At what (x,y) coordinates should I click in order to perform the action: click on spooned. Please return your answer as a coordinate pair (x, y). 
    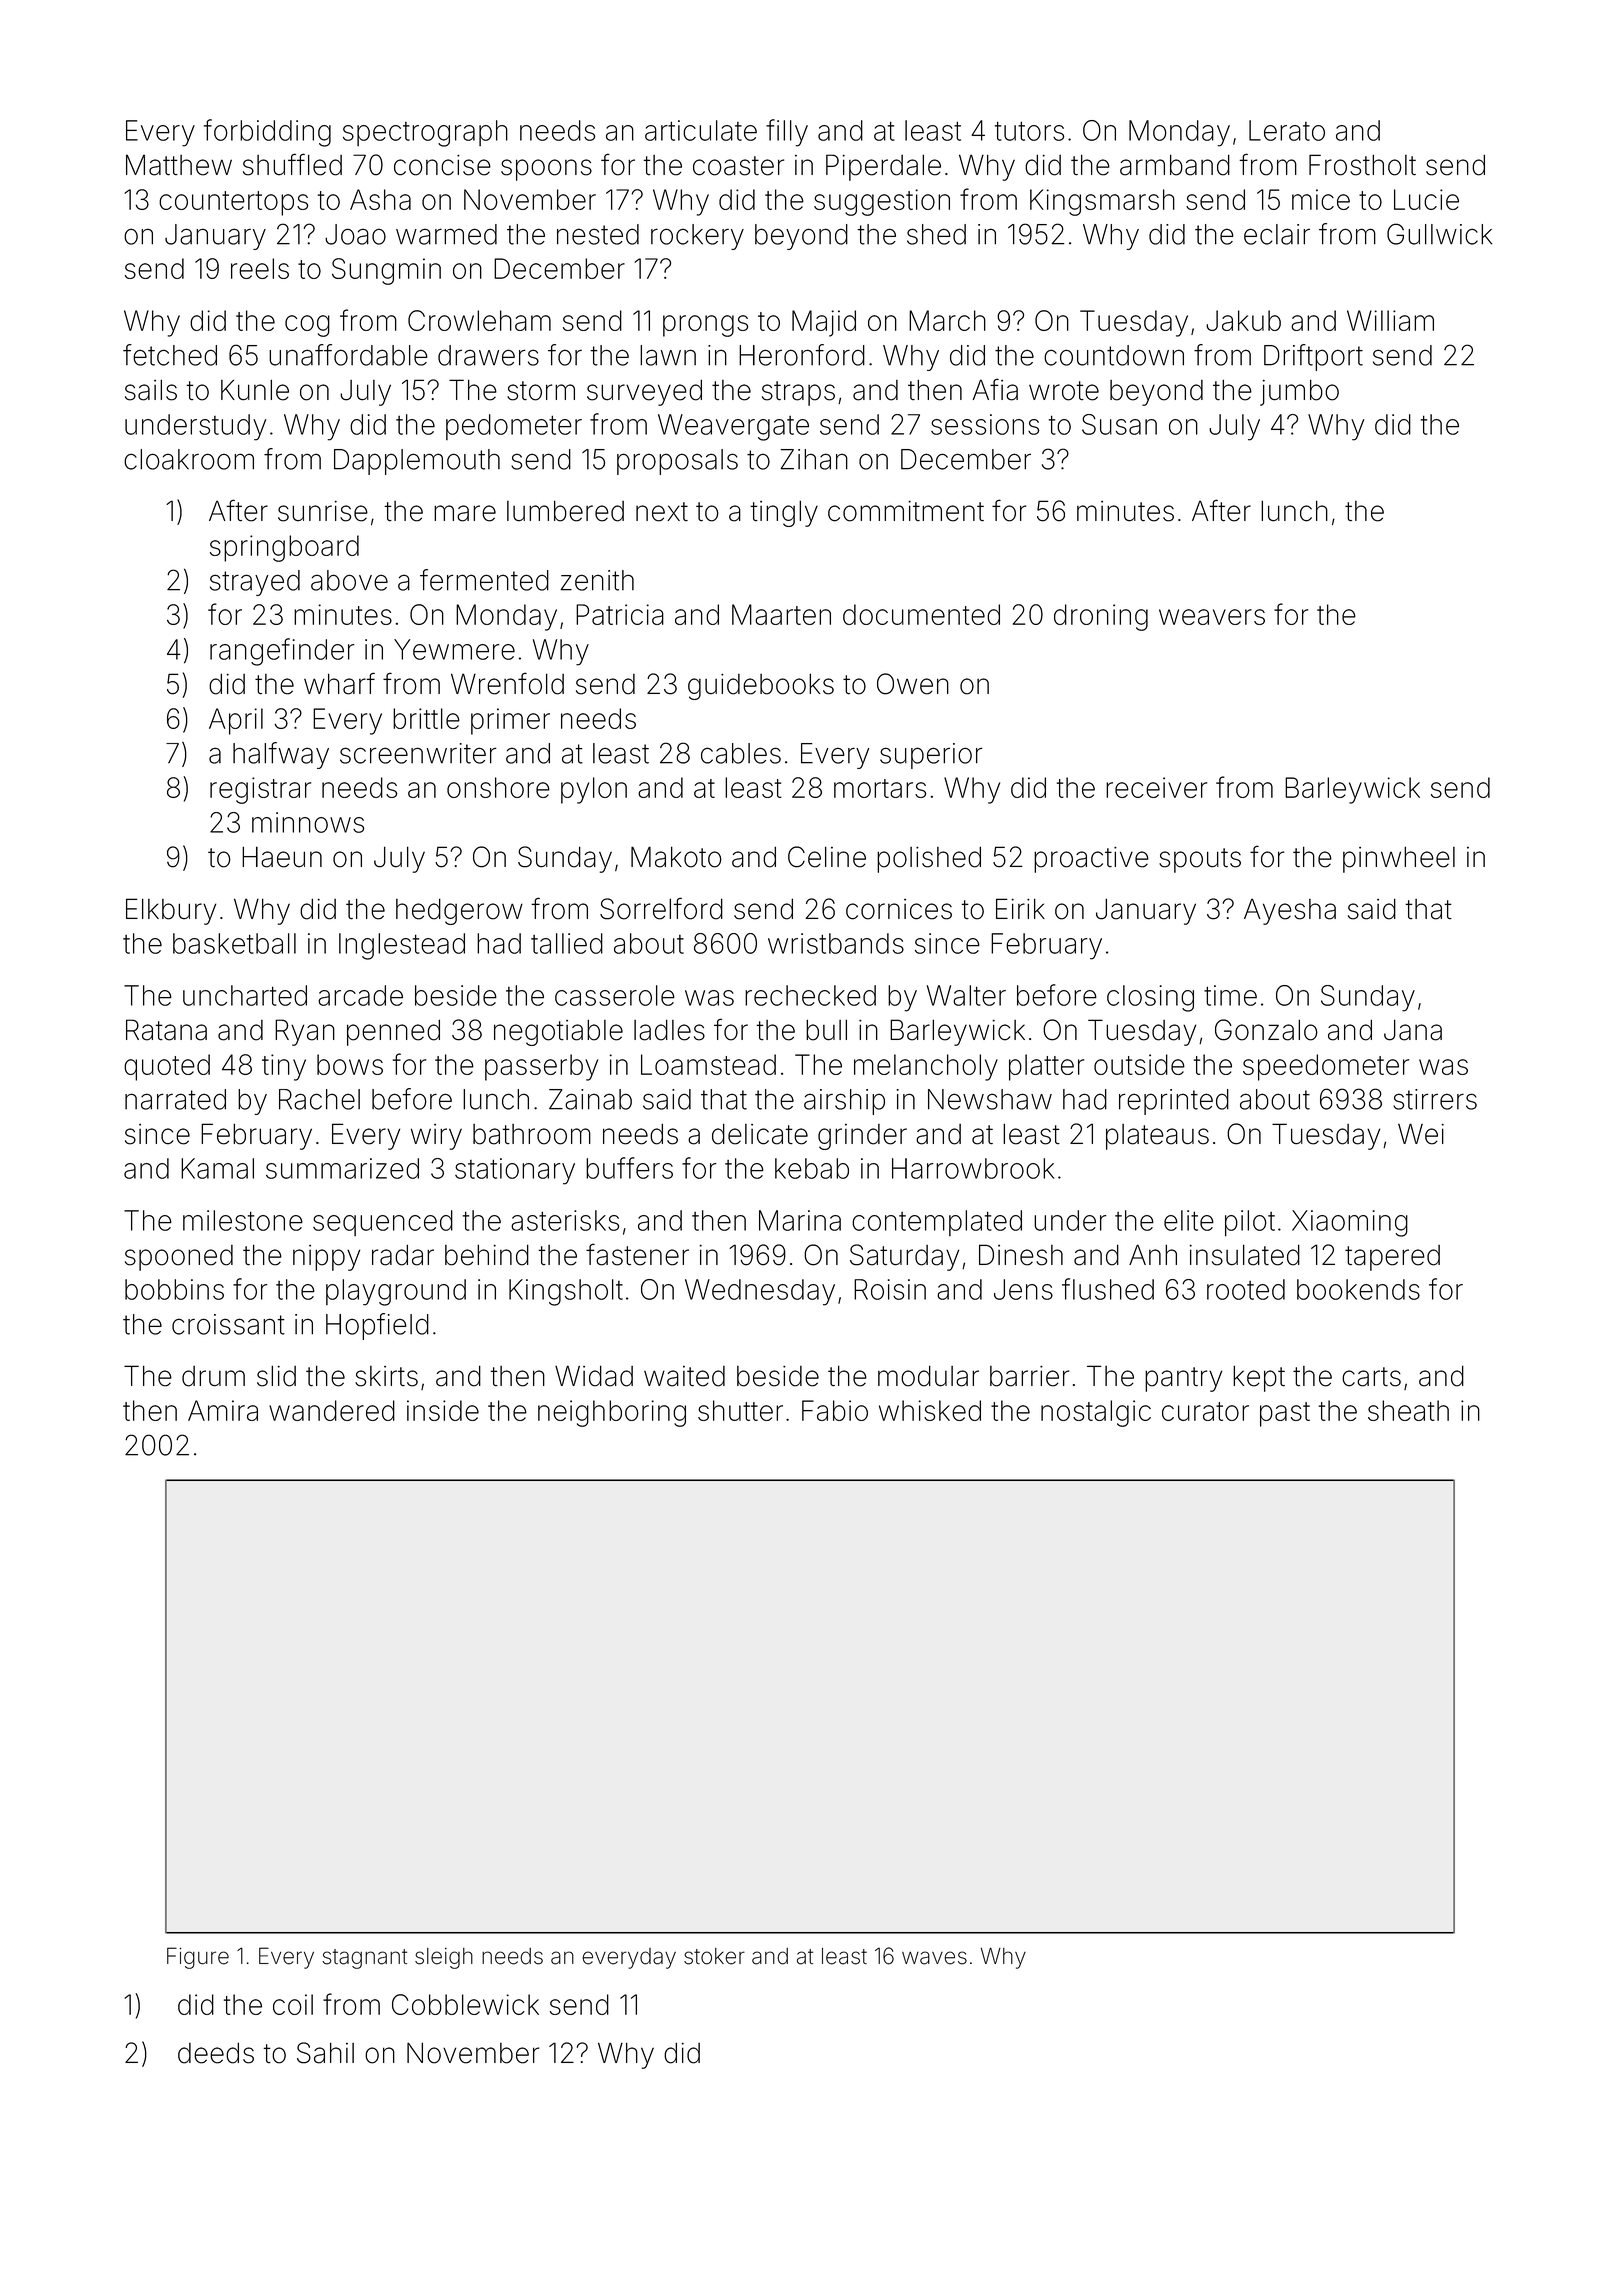
    Looking at the image, I should click on (179, 1258).
